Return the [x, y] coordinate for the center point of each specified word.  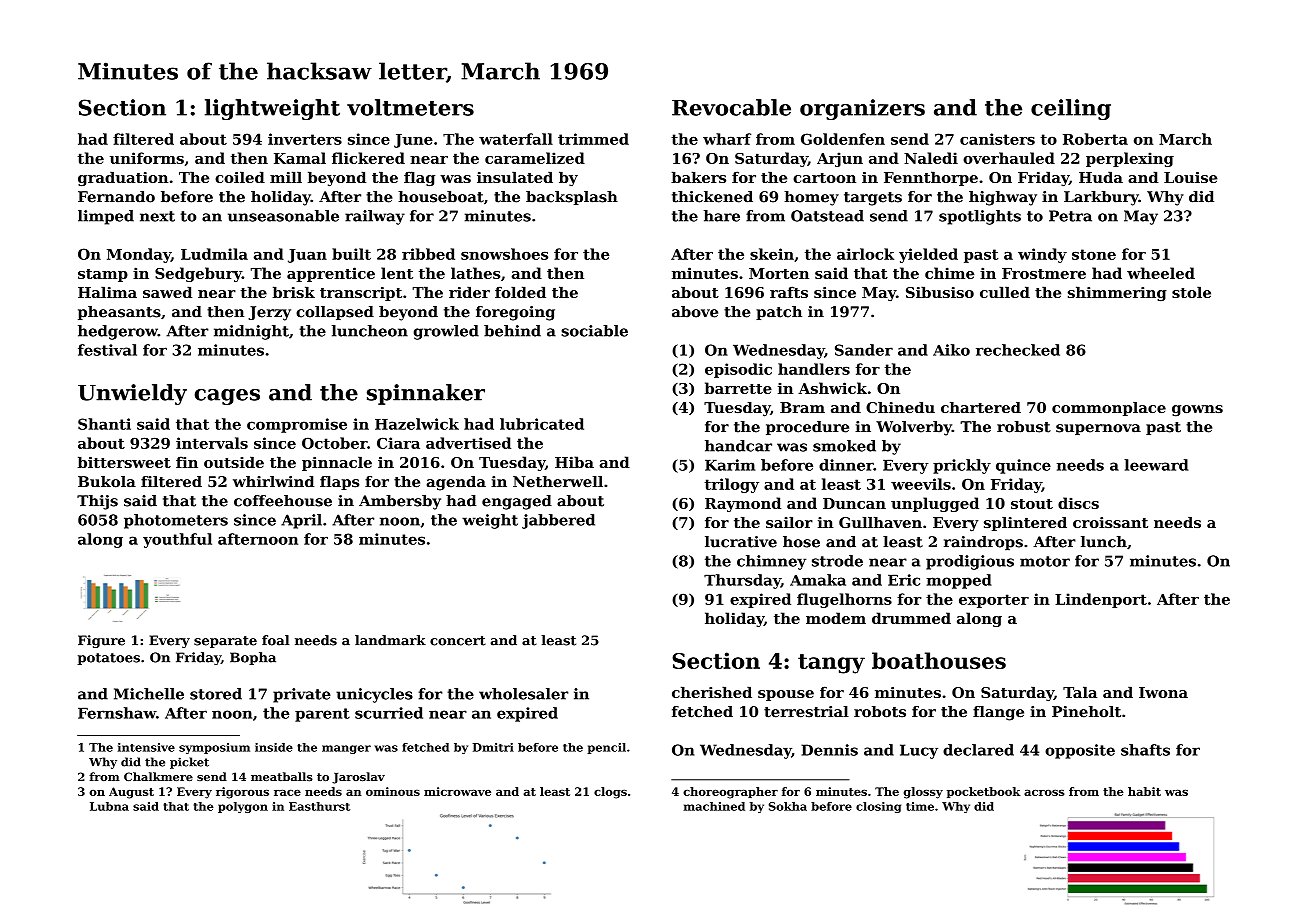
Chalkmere [158, 776]
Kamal [300, 158]
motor [1045, 561]
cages [227, 397]
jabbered [558, 521]
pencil [606, 748]
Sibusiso [940, 292]
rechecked [1018, 350]
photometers [176, 521]
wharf [727, 139]
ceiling [1071, 109]
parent [322, 715]
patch [779, 313]
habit [1144, 791]
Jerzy [269, 313]
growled [446, 332]
